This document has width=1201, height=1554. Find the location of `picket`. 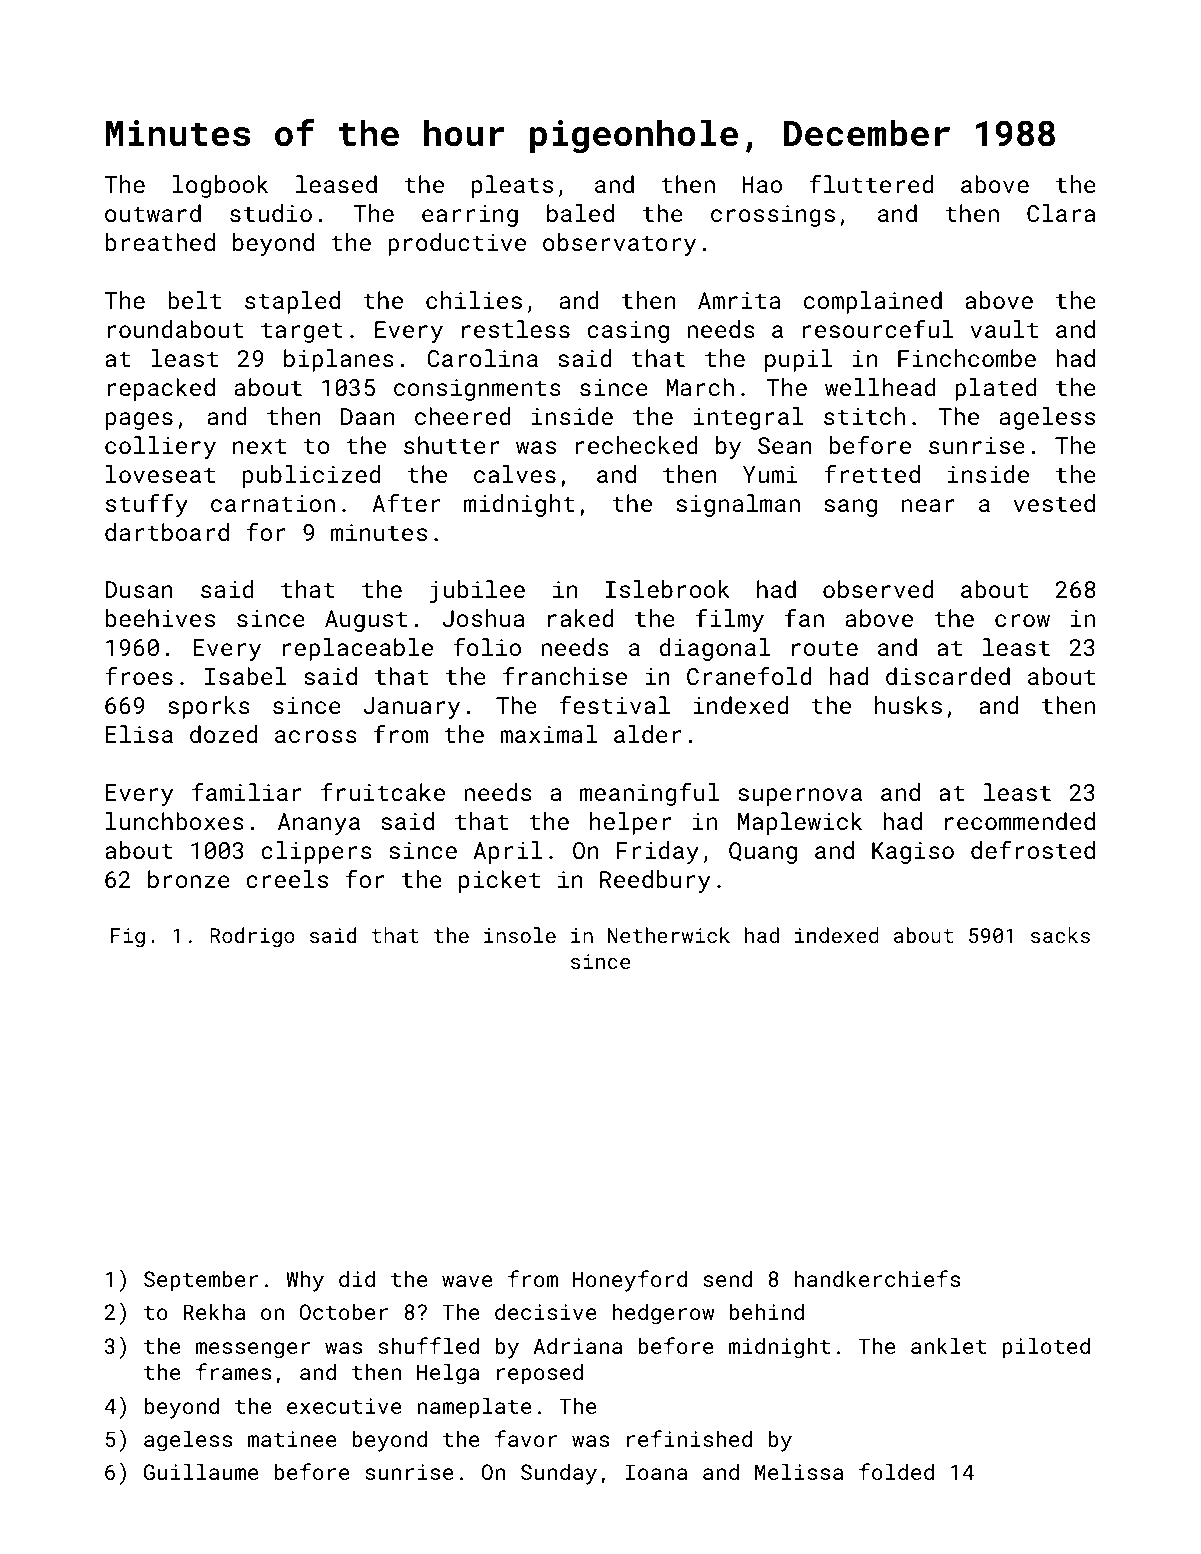

picket is located at coordinates (499, 881).
